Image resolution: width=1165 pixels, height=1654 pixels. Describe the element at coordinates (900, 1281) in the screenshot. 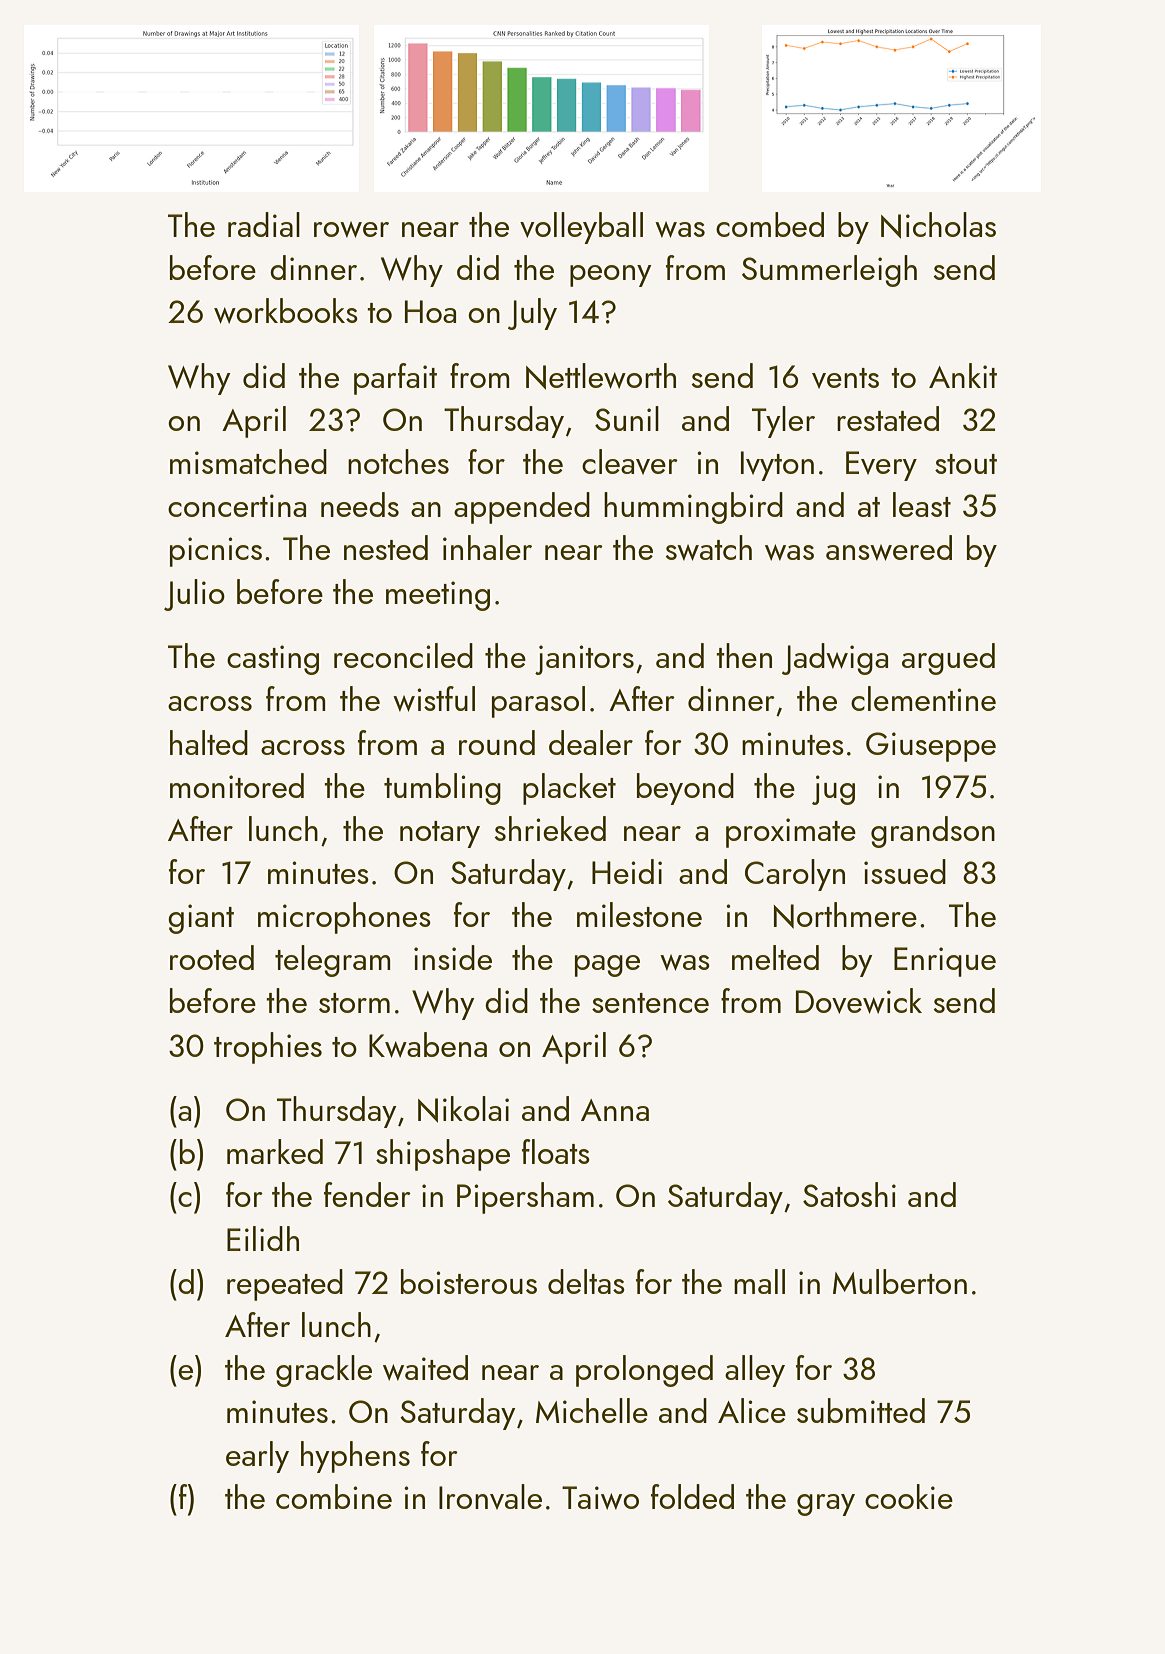

I see `Mulberton` at that location.
